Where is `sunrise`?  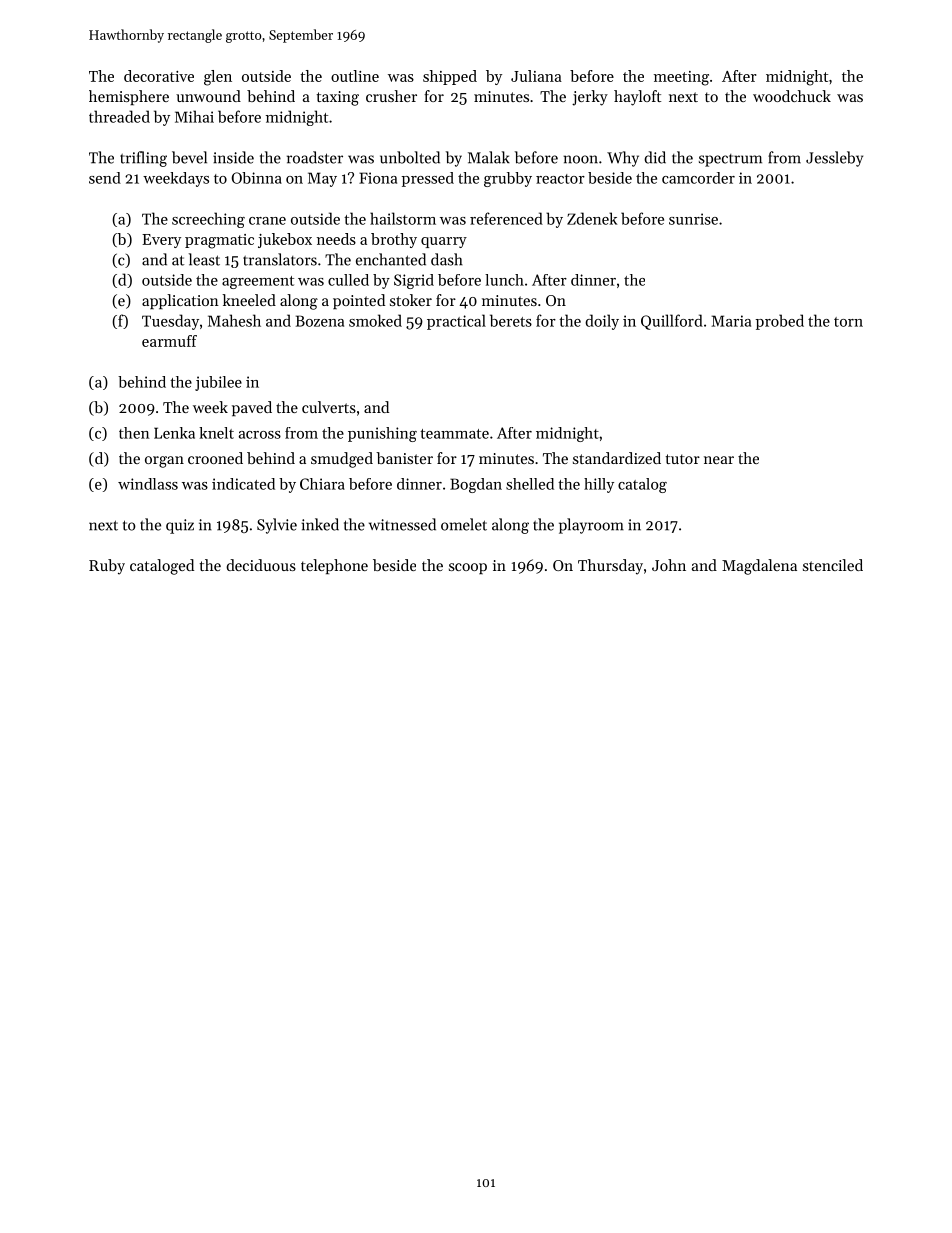 sunrise is located at coordinates (693, 219).
